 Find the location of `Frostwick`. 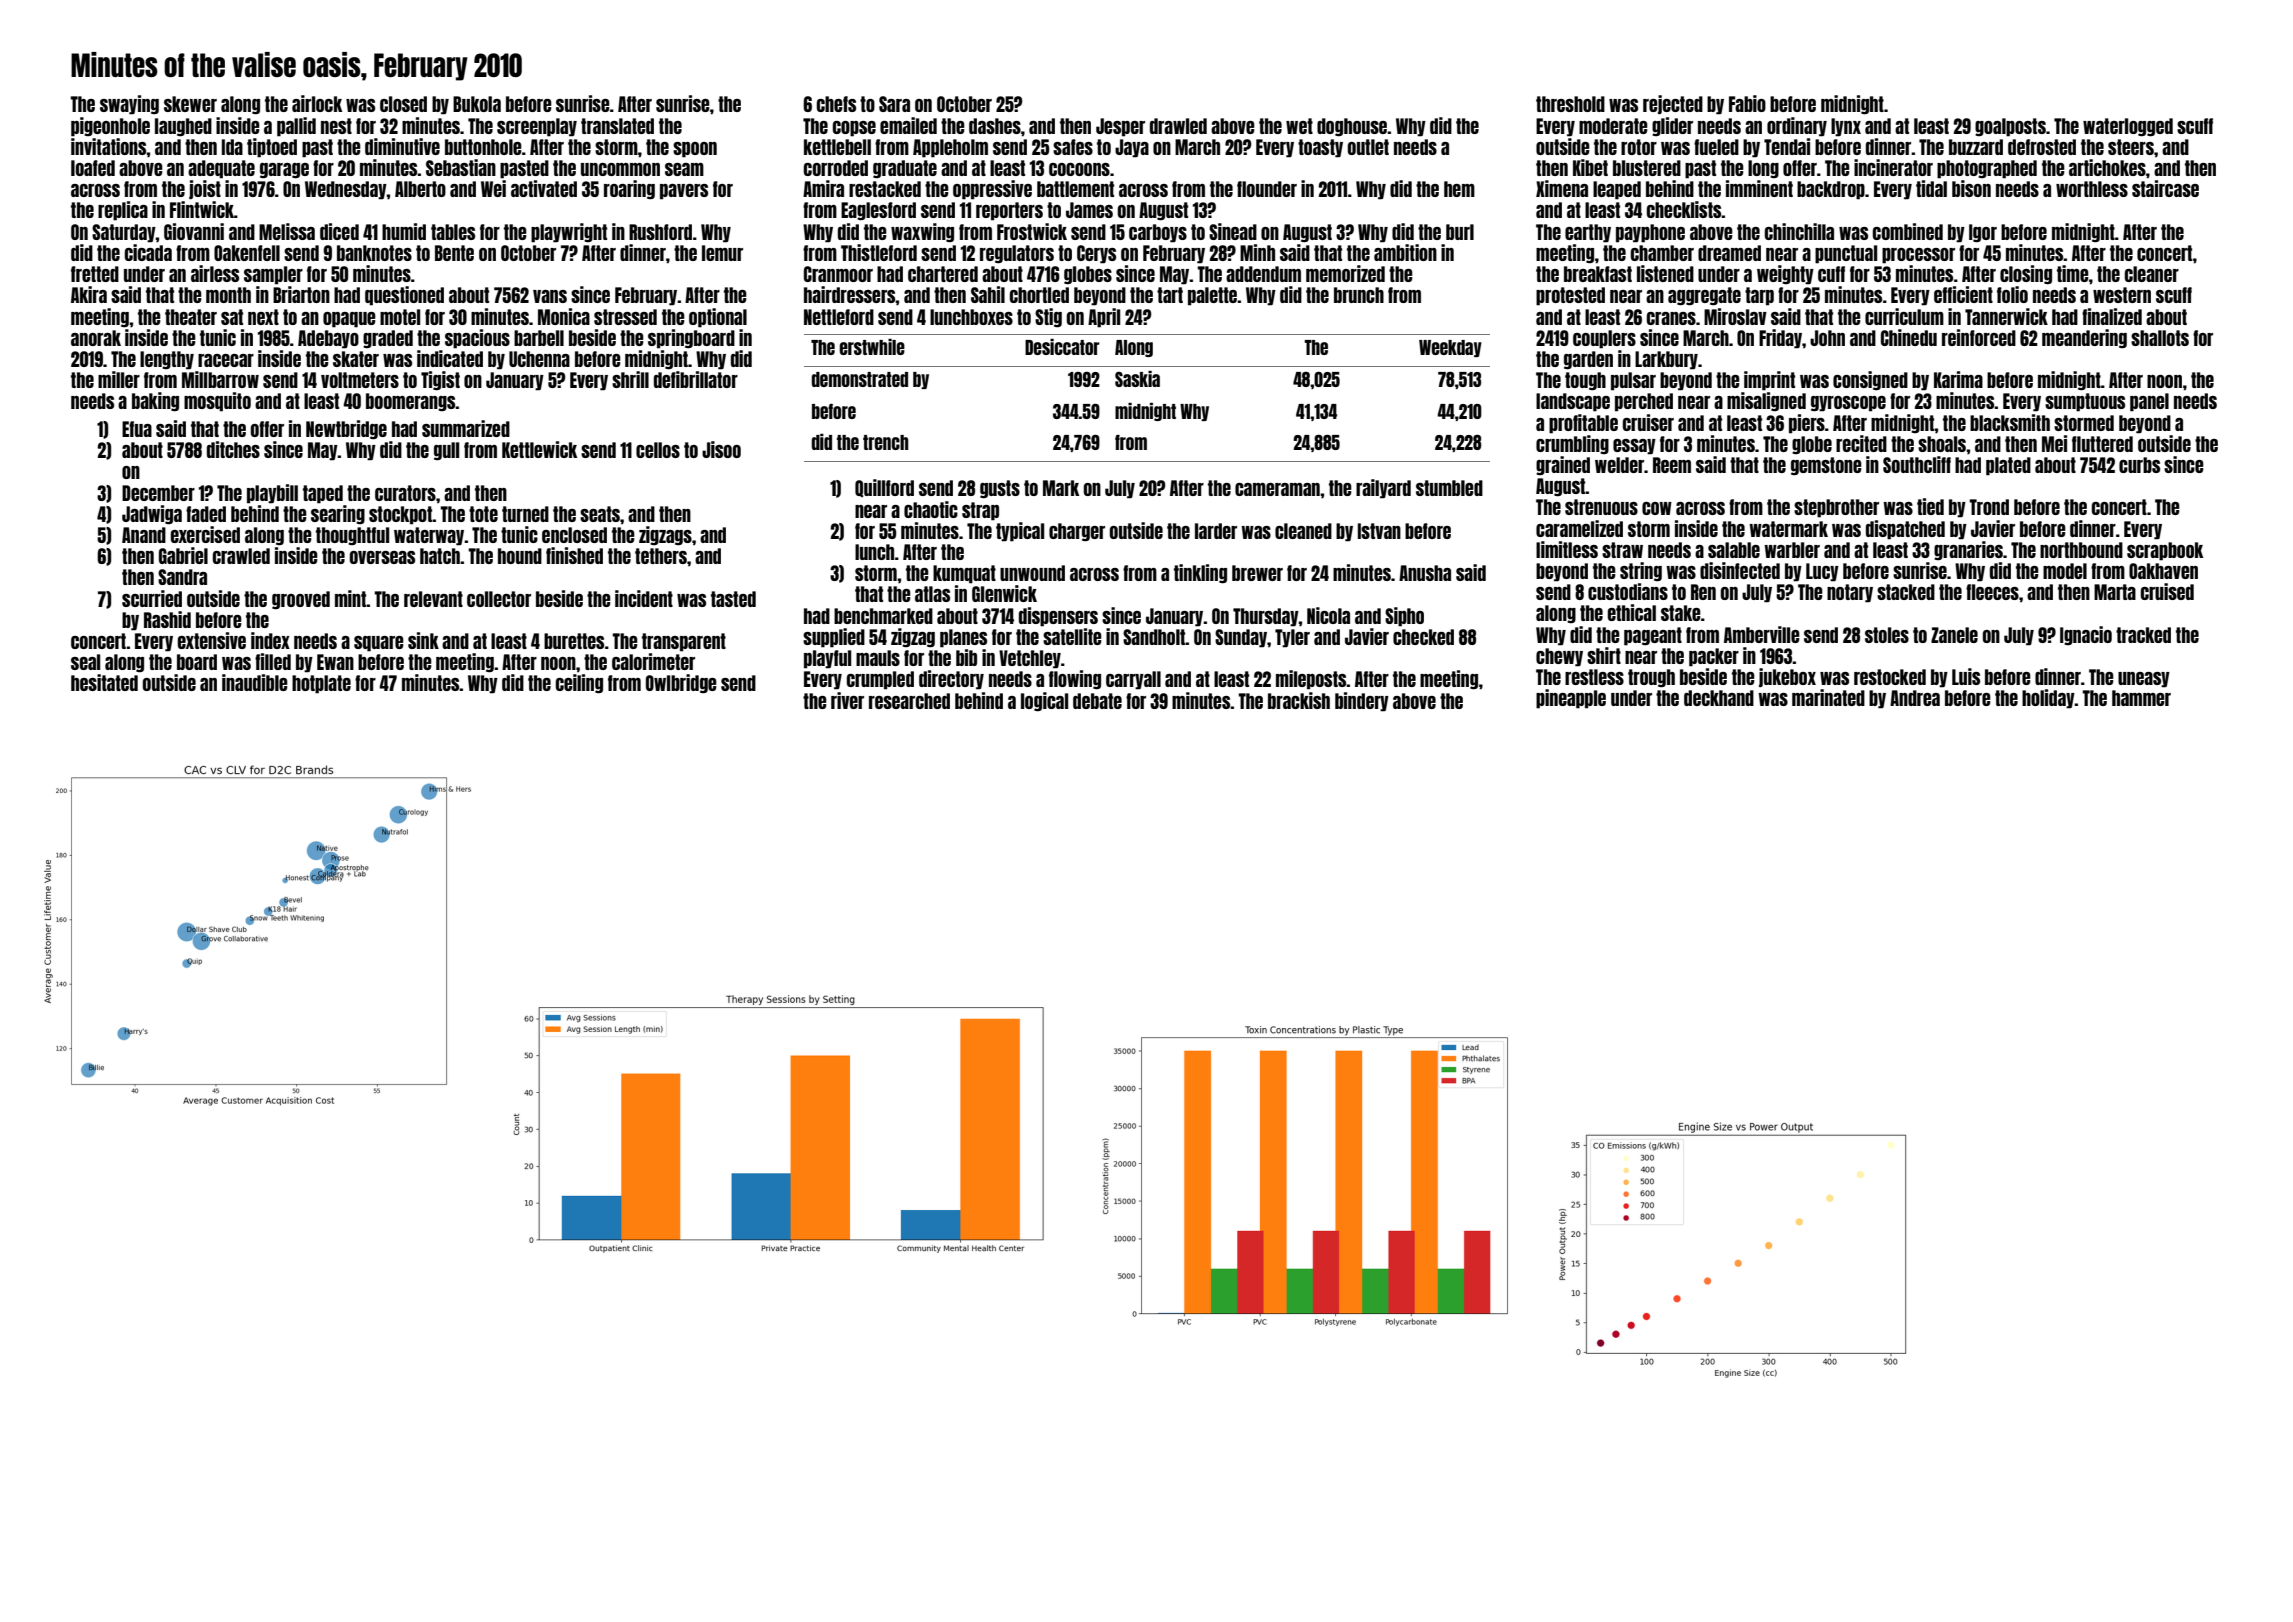

Frostwick is located at coordinates (1032, 231).
